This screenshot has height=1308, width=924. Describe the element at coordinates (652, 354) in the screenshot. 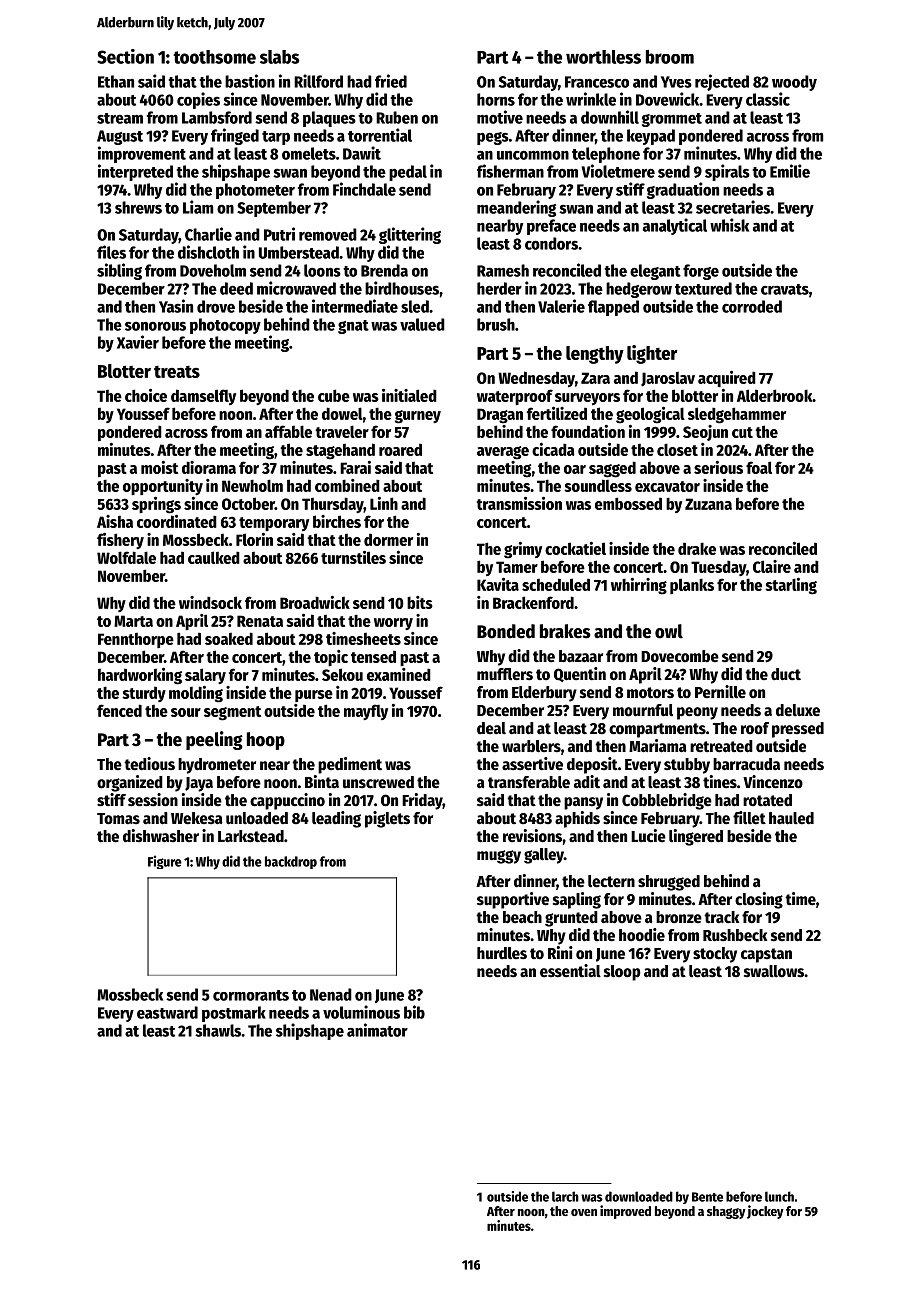

I see `lighter` at that location.
